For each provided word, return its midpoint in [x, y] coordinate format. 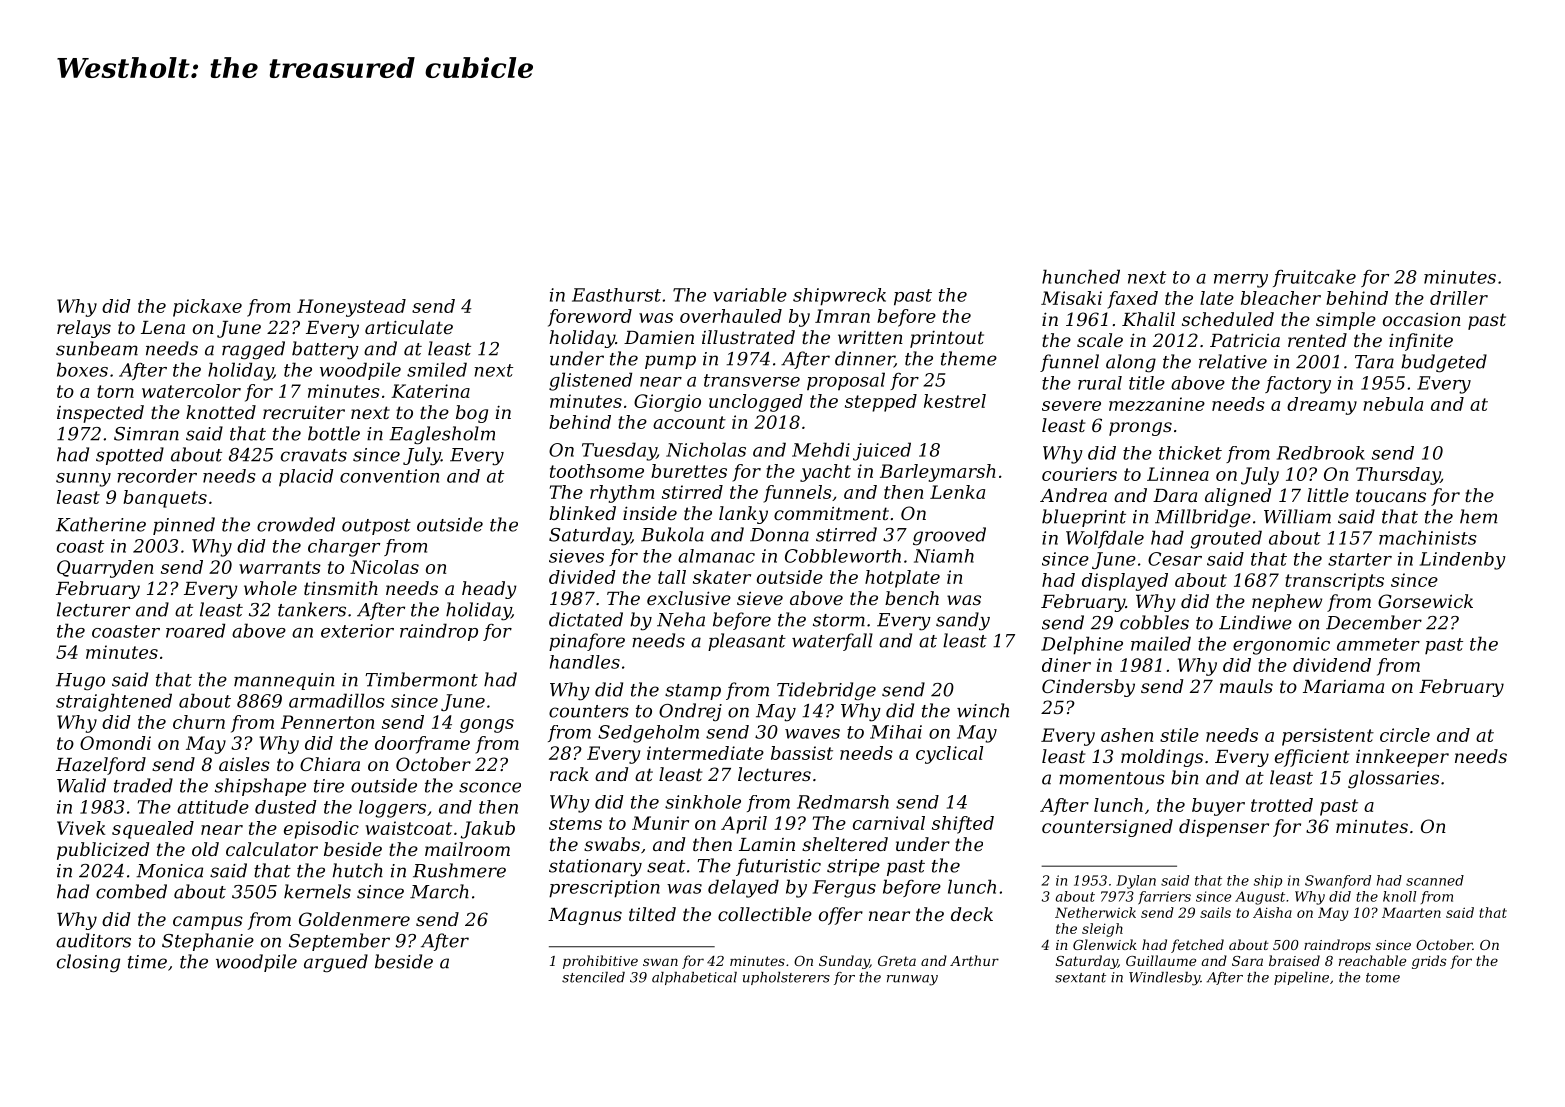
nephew [1287, 603]
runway [912, 980]
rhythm [622, 494]
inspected [100, 414]
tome [1383, 978]
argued [336, 963]
